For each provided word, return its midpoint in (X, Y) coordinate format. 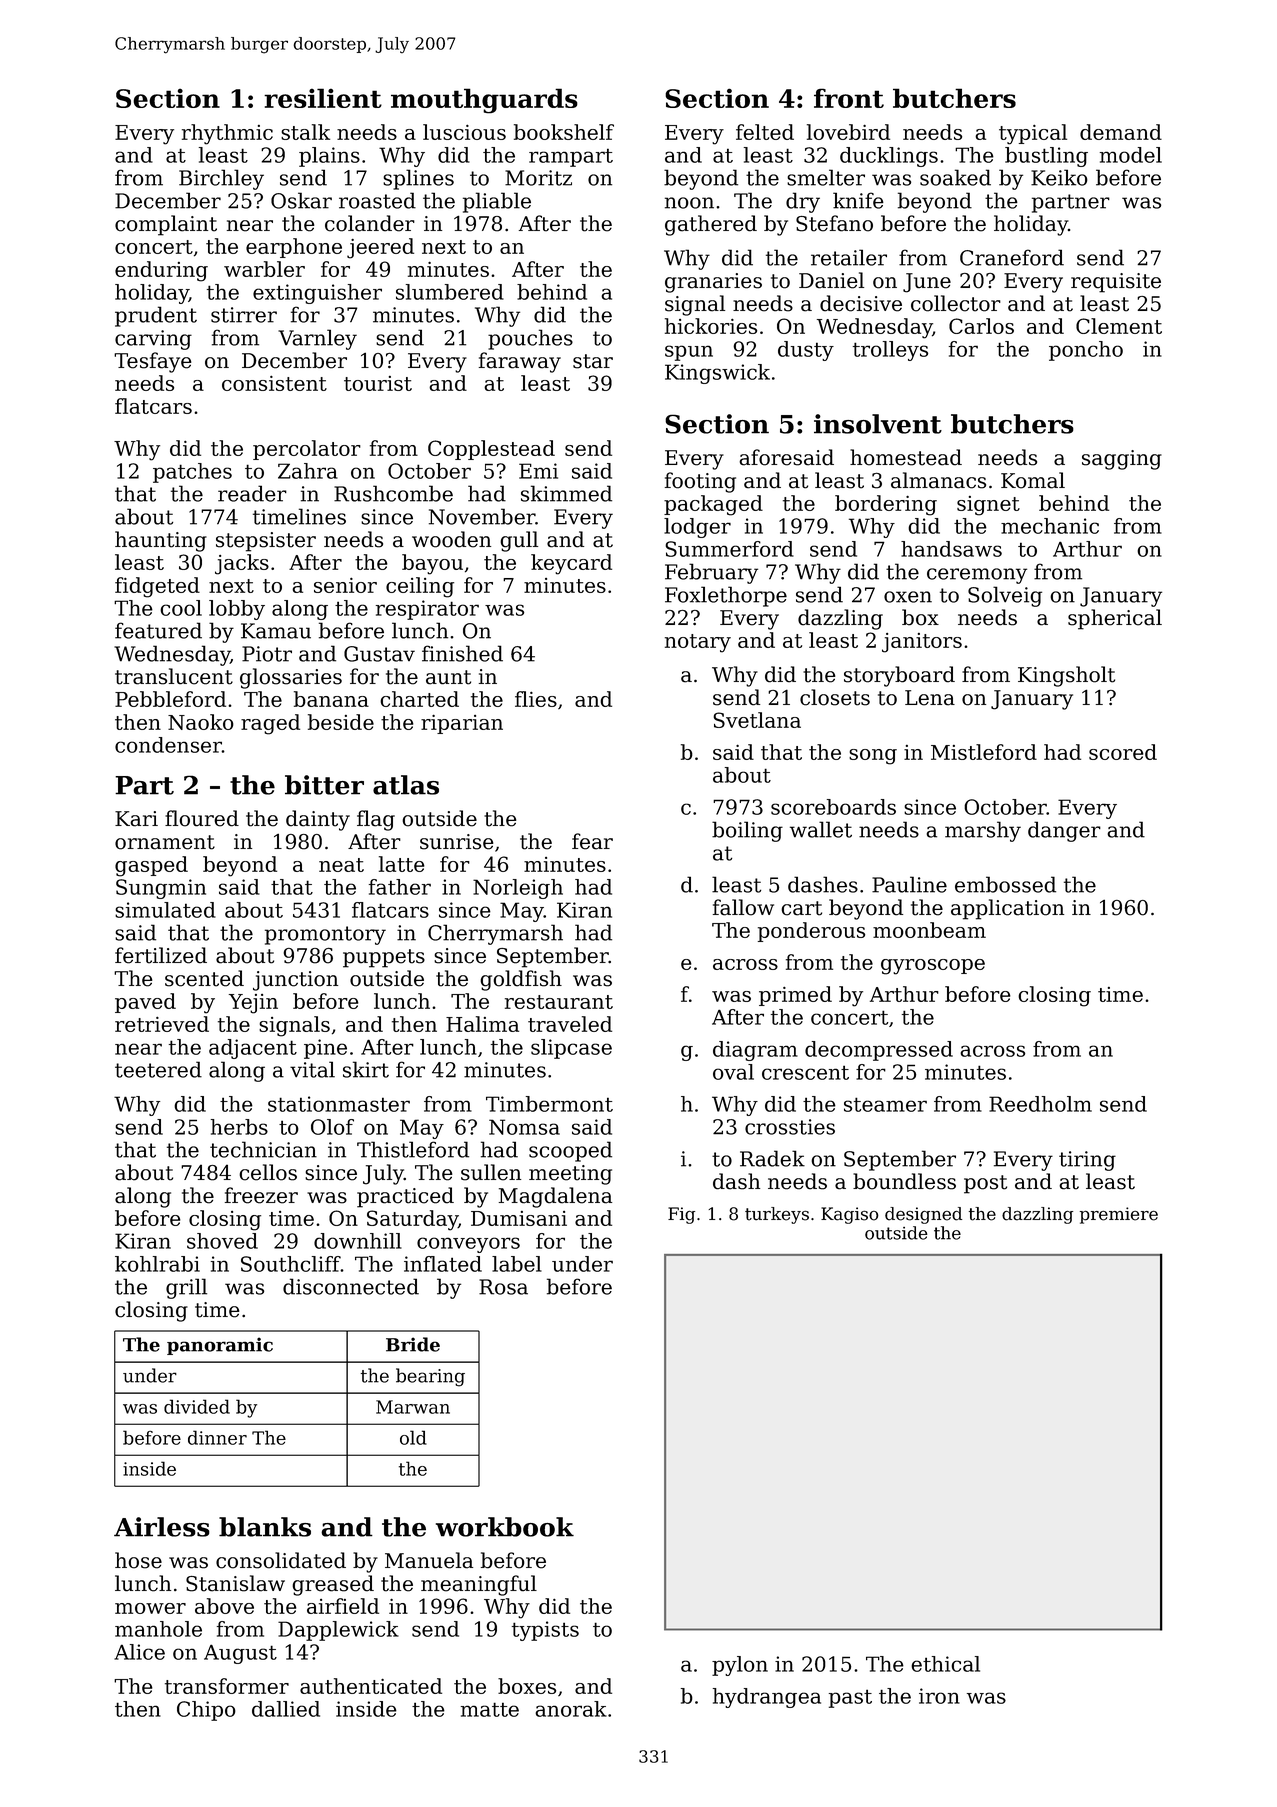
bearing (430, 1377)
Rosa (503, 1287)
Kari (136, 819)
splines (418, 179)
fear (592, 841)
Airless (162, 1527)
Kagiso (850, 1215)
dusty (806, 351)
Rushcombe (393, 493)
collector (956, 303)
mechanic (1050, 526)
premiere (1119, 1215)
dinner (217, 1437)
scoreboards (833, 807)
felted (765, 132)
